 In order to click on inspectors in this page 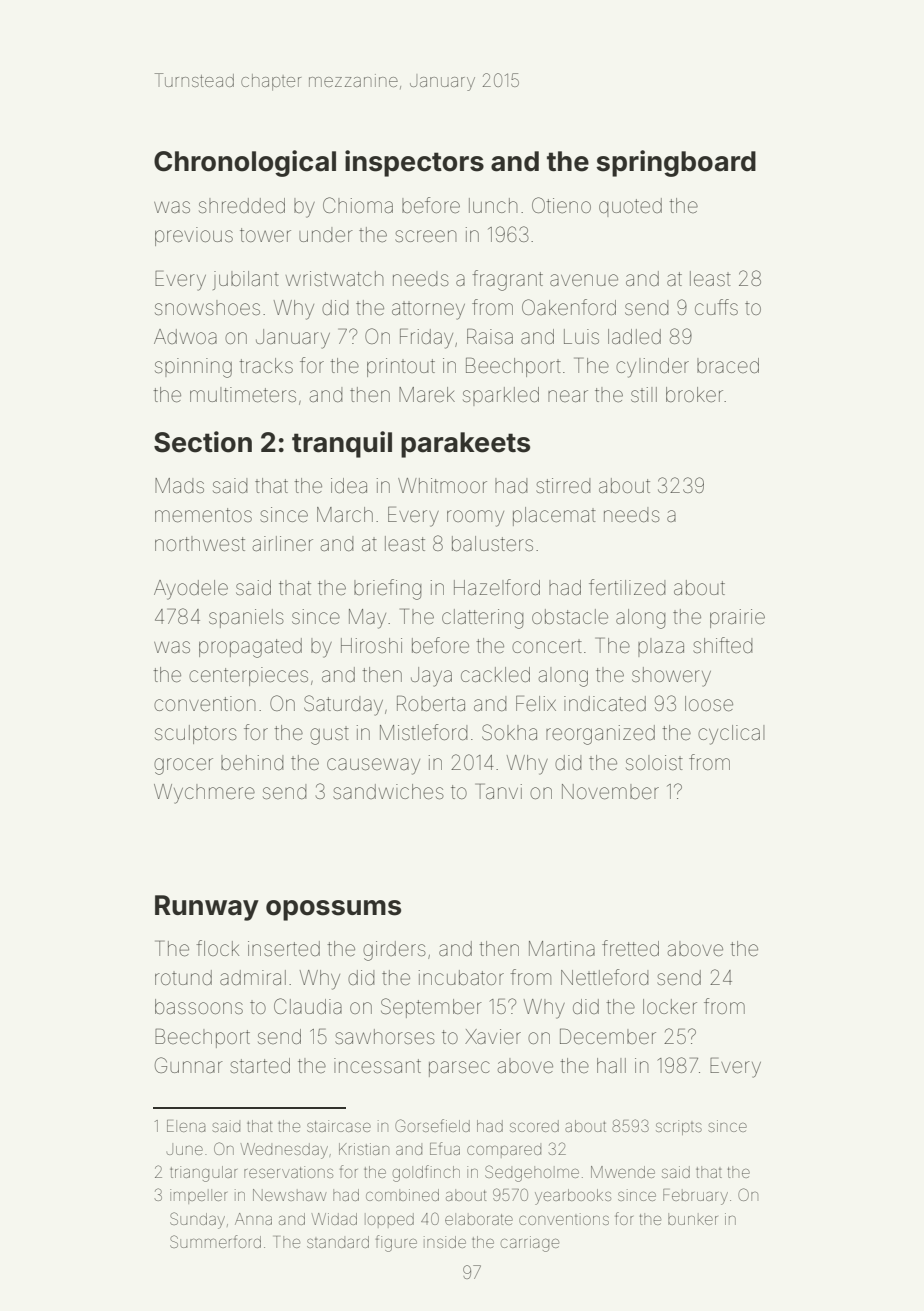, I will do `click(414, 163)`.
